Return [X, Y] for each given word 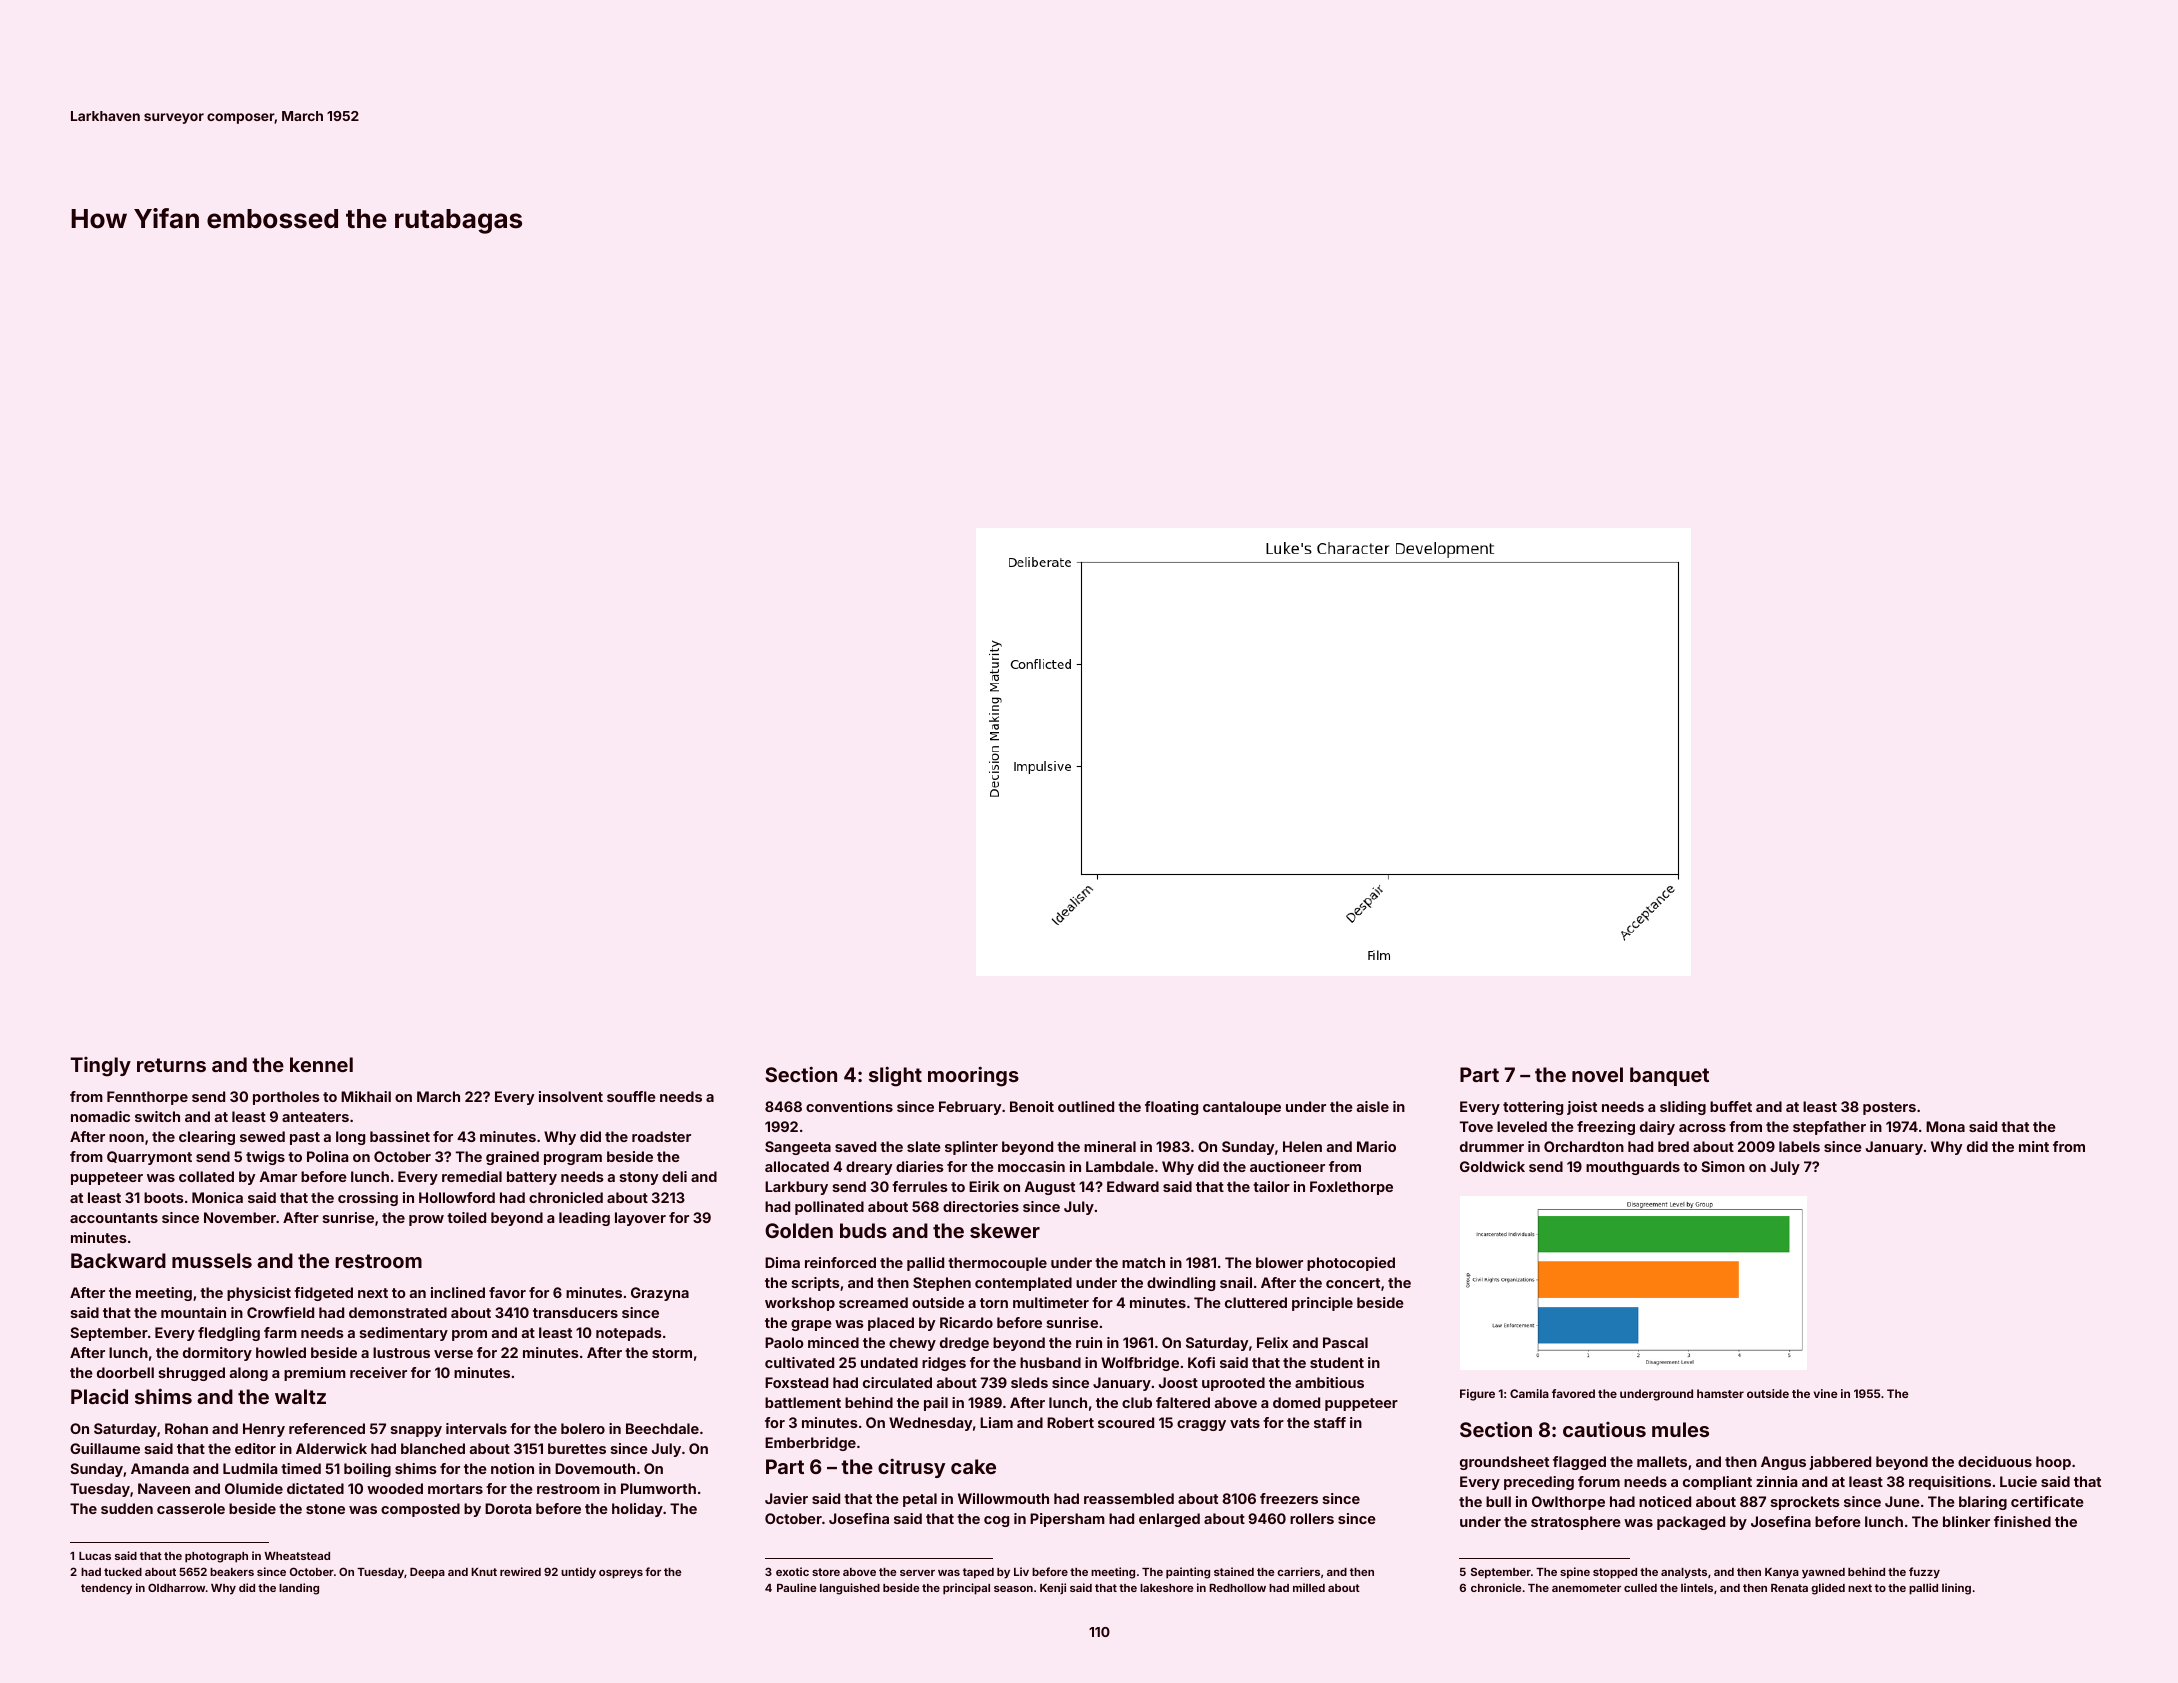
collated [206, 1176]
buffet [1731, 1106]
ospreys [621, 1574]
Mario [1376, 1146]
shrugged [192, 1374]
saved [855, 1146]
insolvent [571, 1096]
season [1013, 1589]
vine [1826, 1393]
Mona [1945, 1126]
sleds [1029, 1382]
